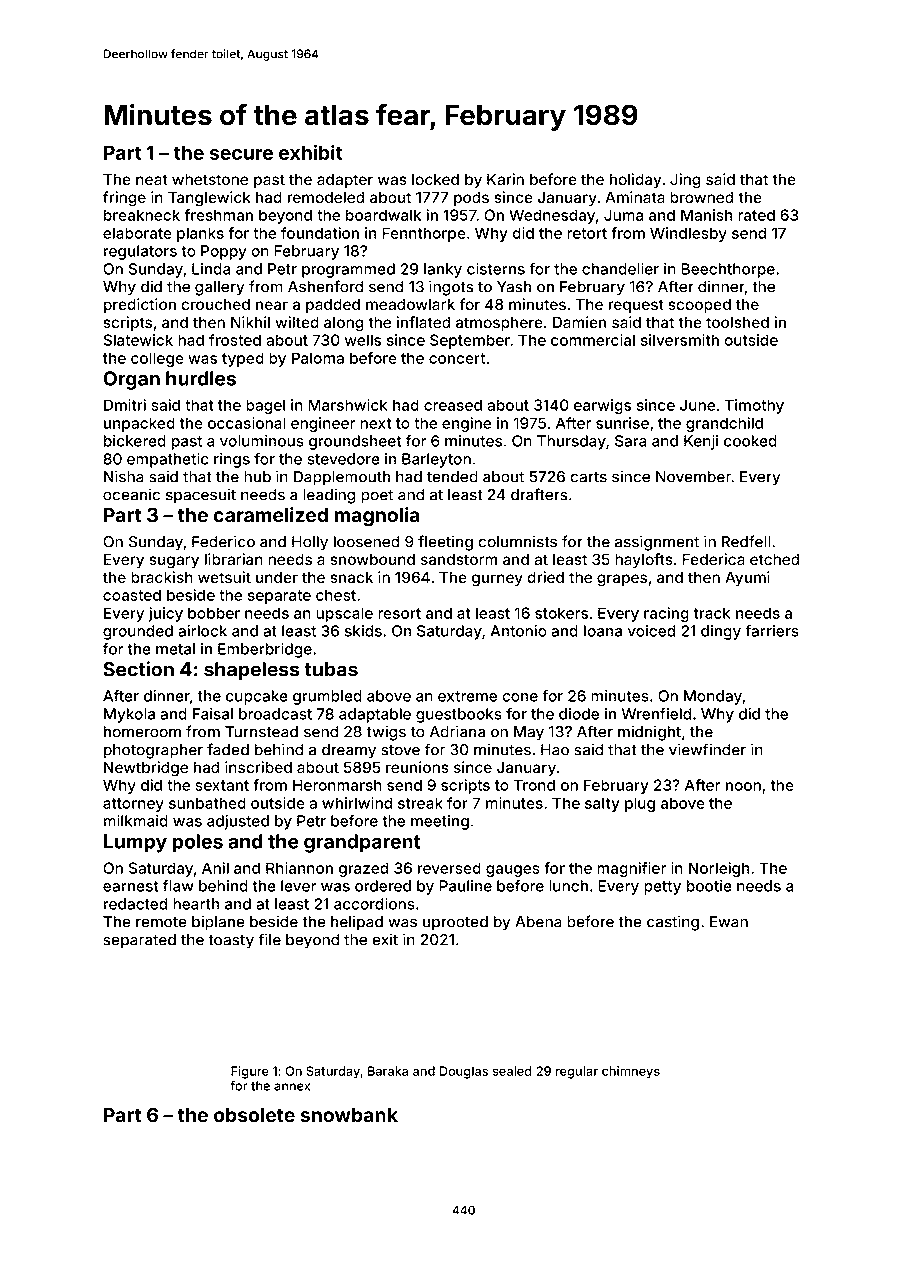  Describe the element at coordinates (345, 181) in the screenshot. I see `adapter` at that location.
